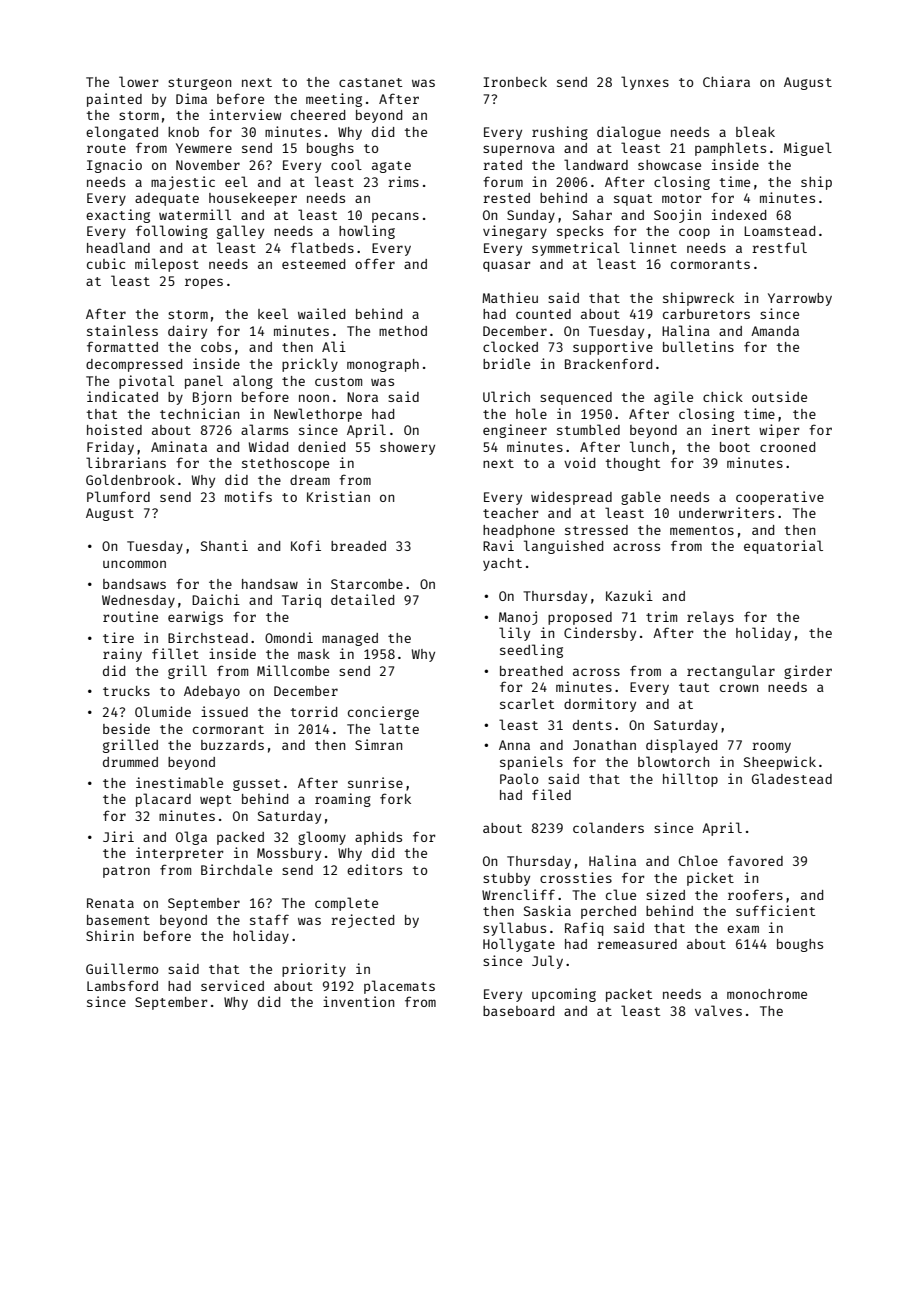 The width and height of the screenshot is (924, 1308). Describe the element at coordinates (338, 496) in the screenshot. I see `Kristian` at that location.
